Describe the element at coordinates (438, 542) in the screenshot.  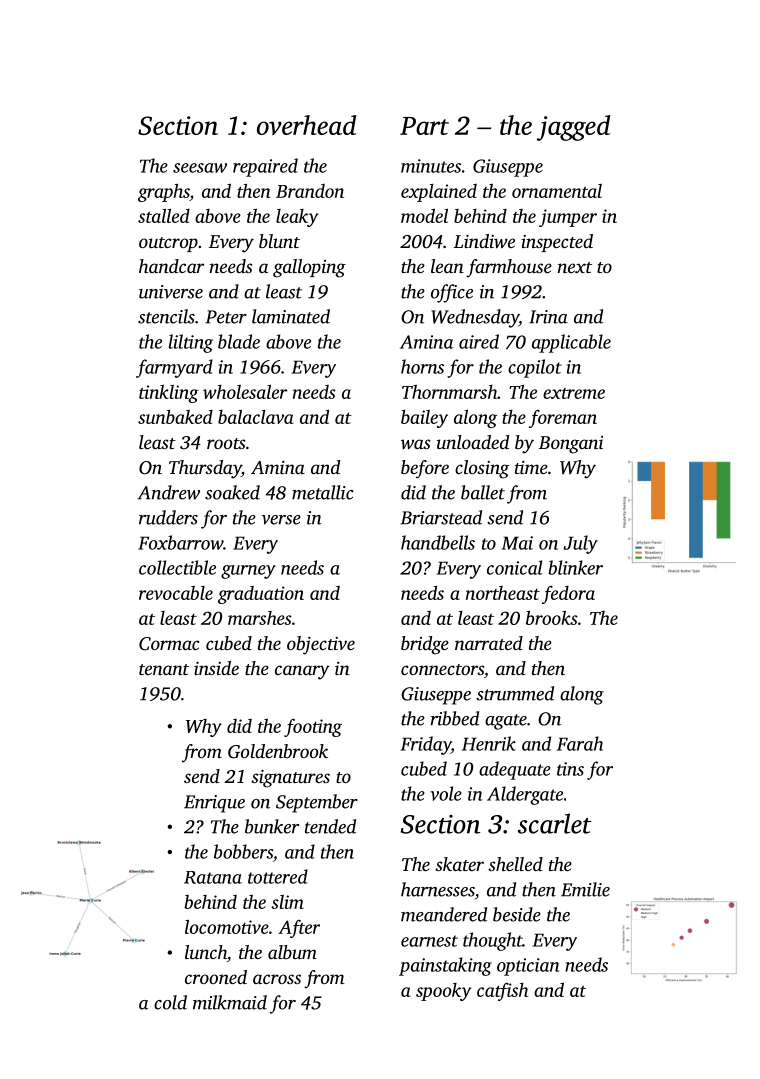
I see `handbells` at that location.
